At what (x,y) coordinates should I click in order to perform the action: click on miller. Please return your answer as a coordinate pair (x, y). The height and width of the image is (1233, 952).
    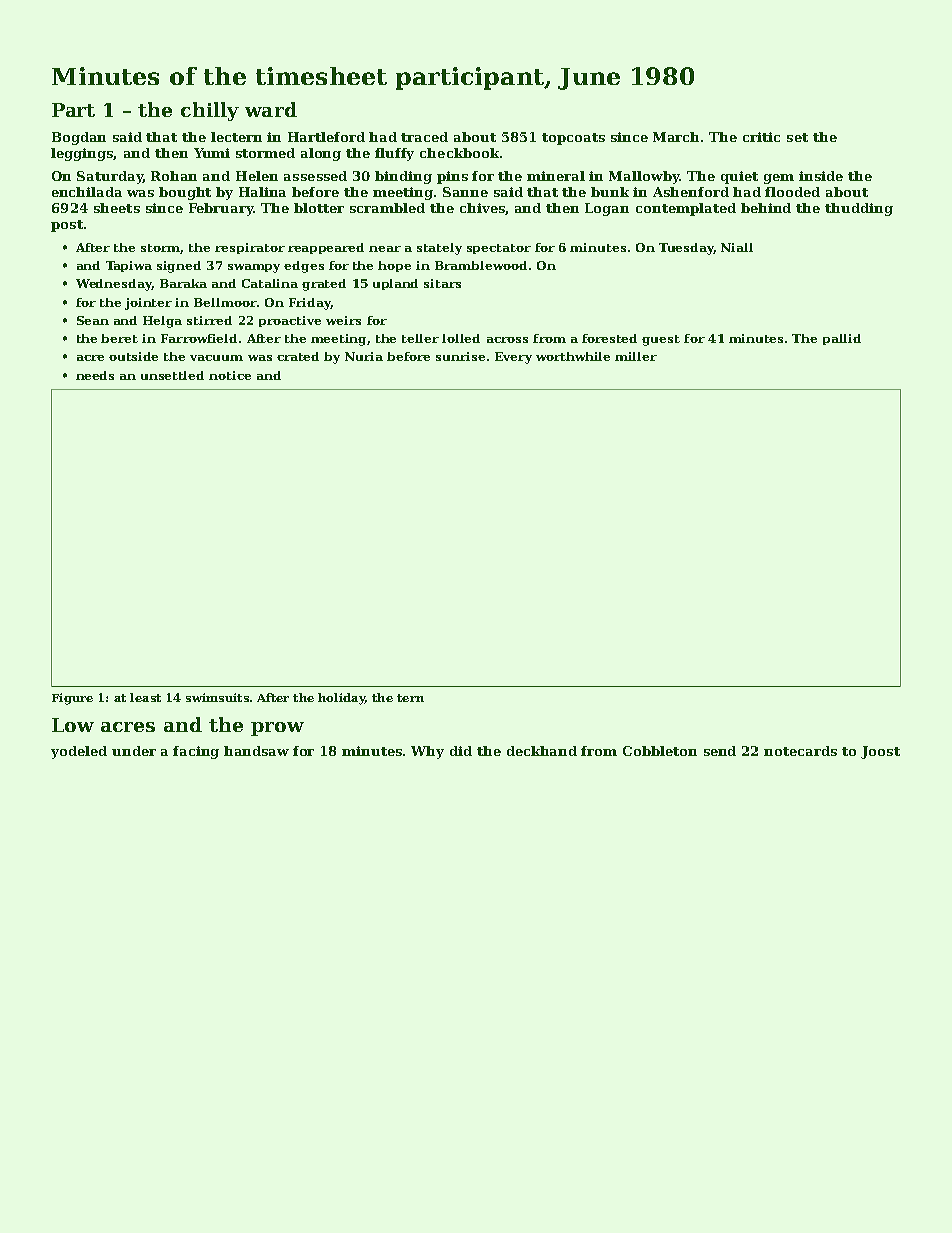
    Looking at the image, I should click on (636, 356).
